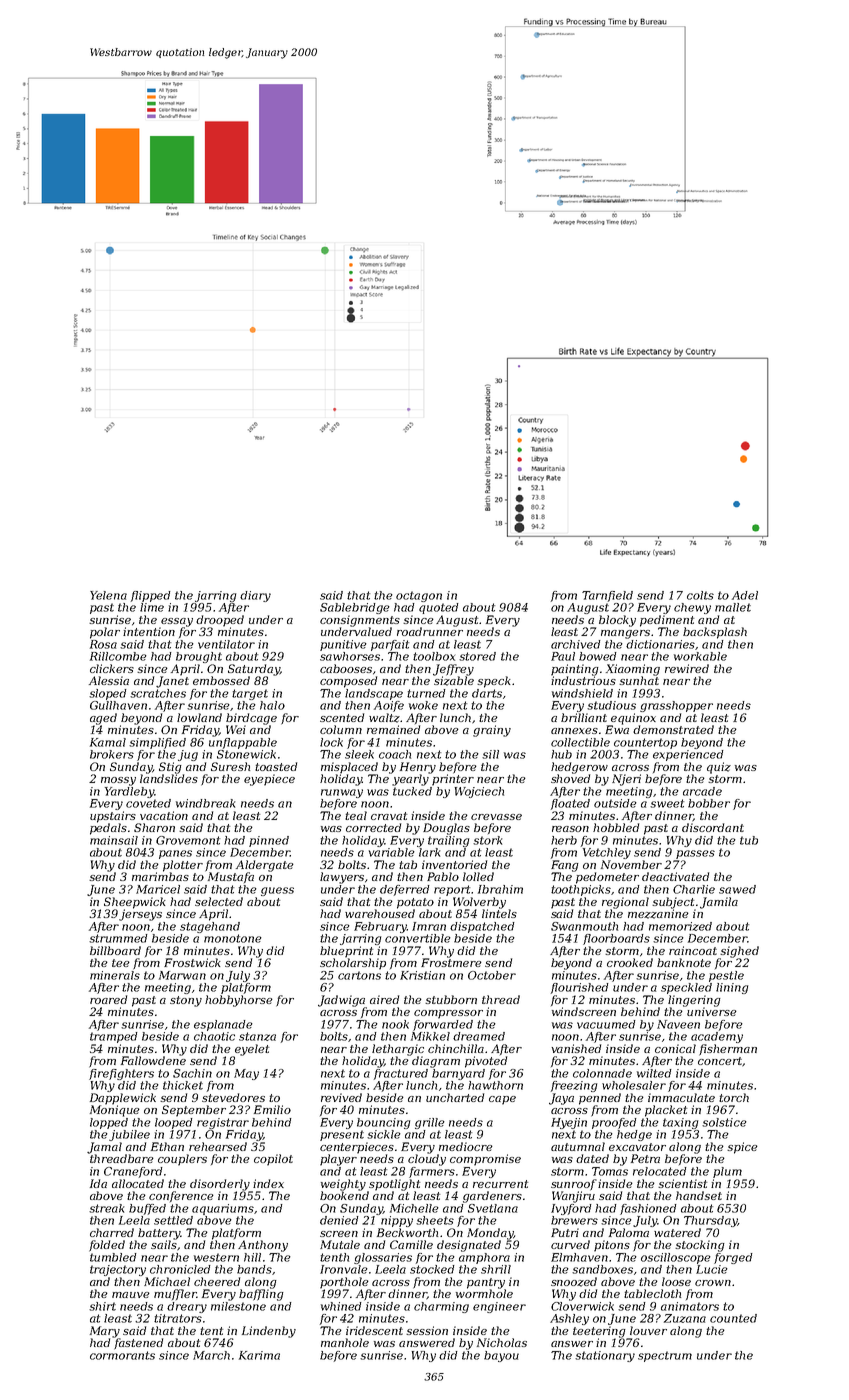 Image resolution: width=849 pixels, height=1400 pixels. Describe the element at coordinates (109, 1123) in the image. I see `lopped` at that location.
